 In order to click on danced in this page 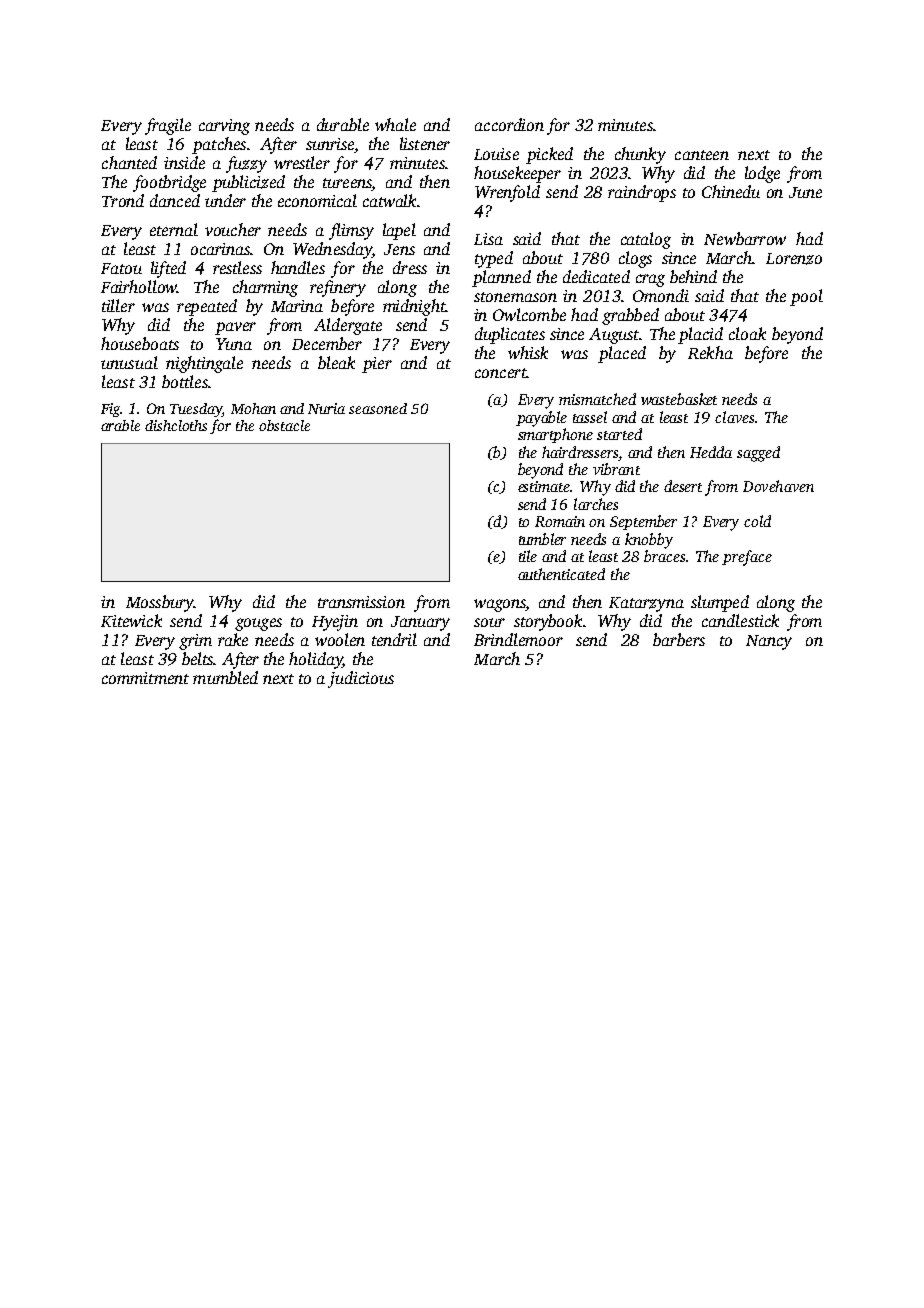, I will do `click(175, 200)`.
